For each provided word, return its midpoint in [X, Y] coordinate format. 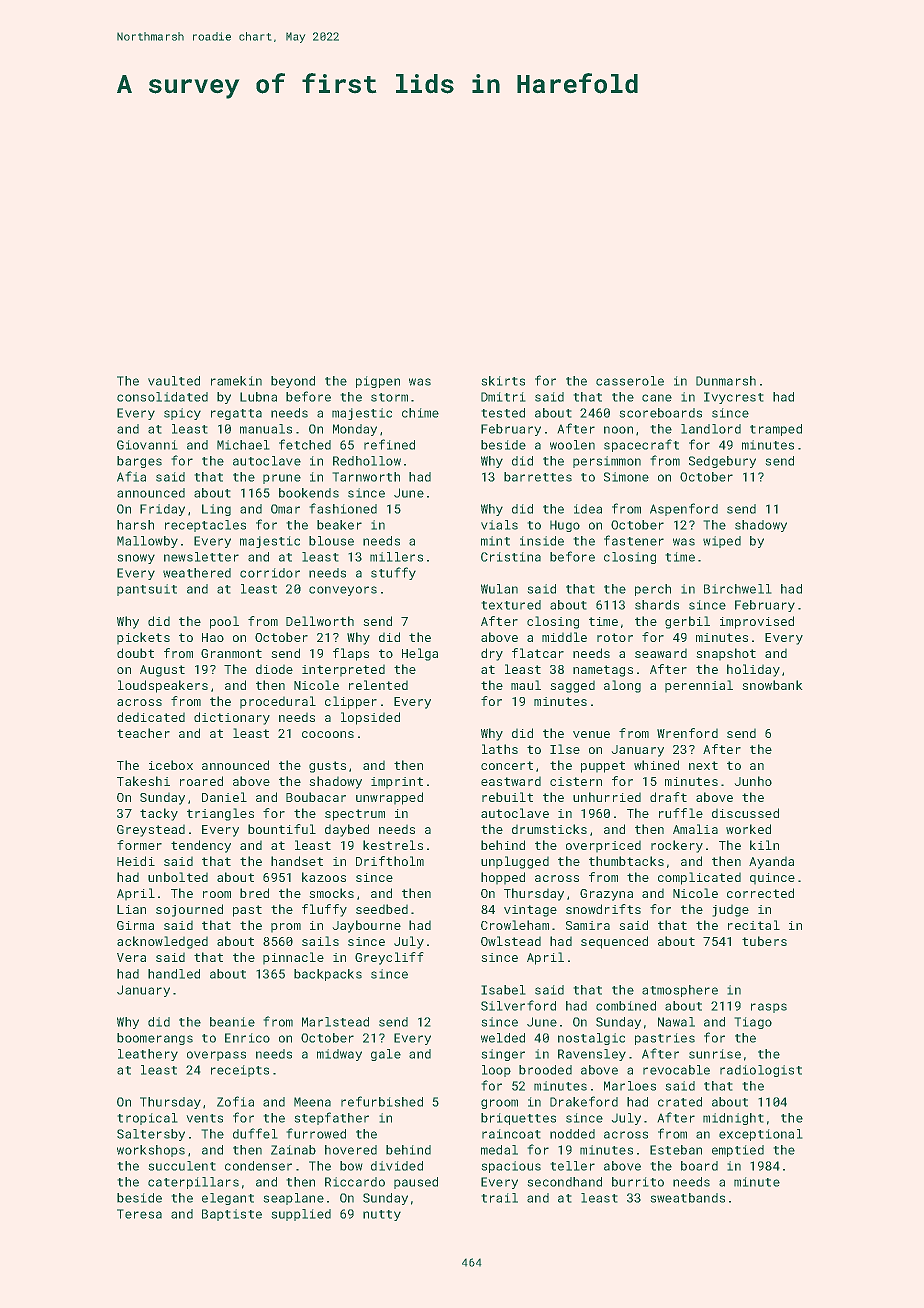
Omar [285, 509]
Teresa [139, 1214]
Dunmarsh [726, 381]
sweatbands [688, 1198]
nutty [382, 1215]
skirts [503, 381]
